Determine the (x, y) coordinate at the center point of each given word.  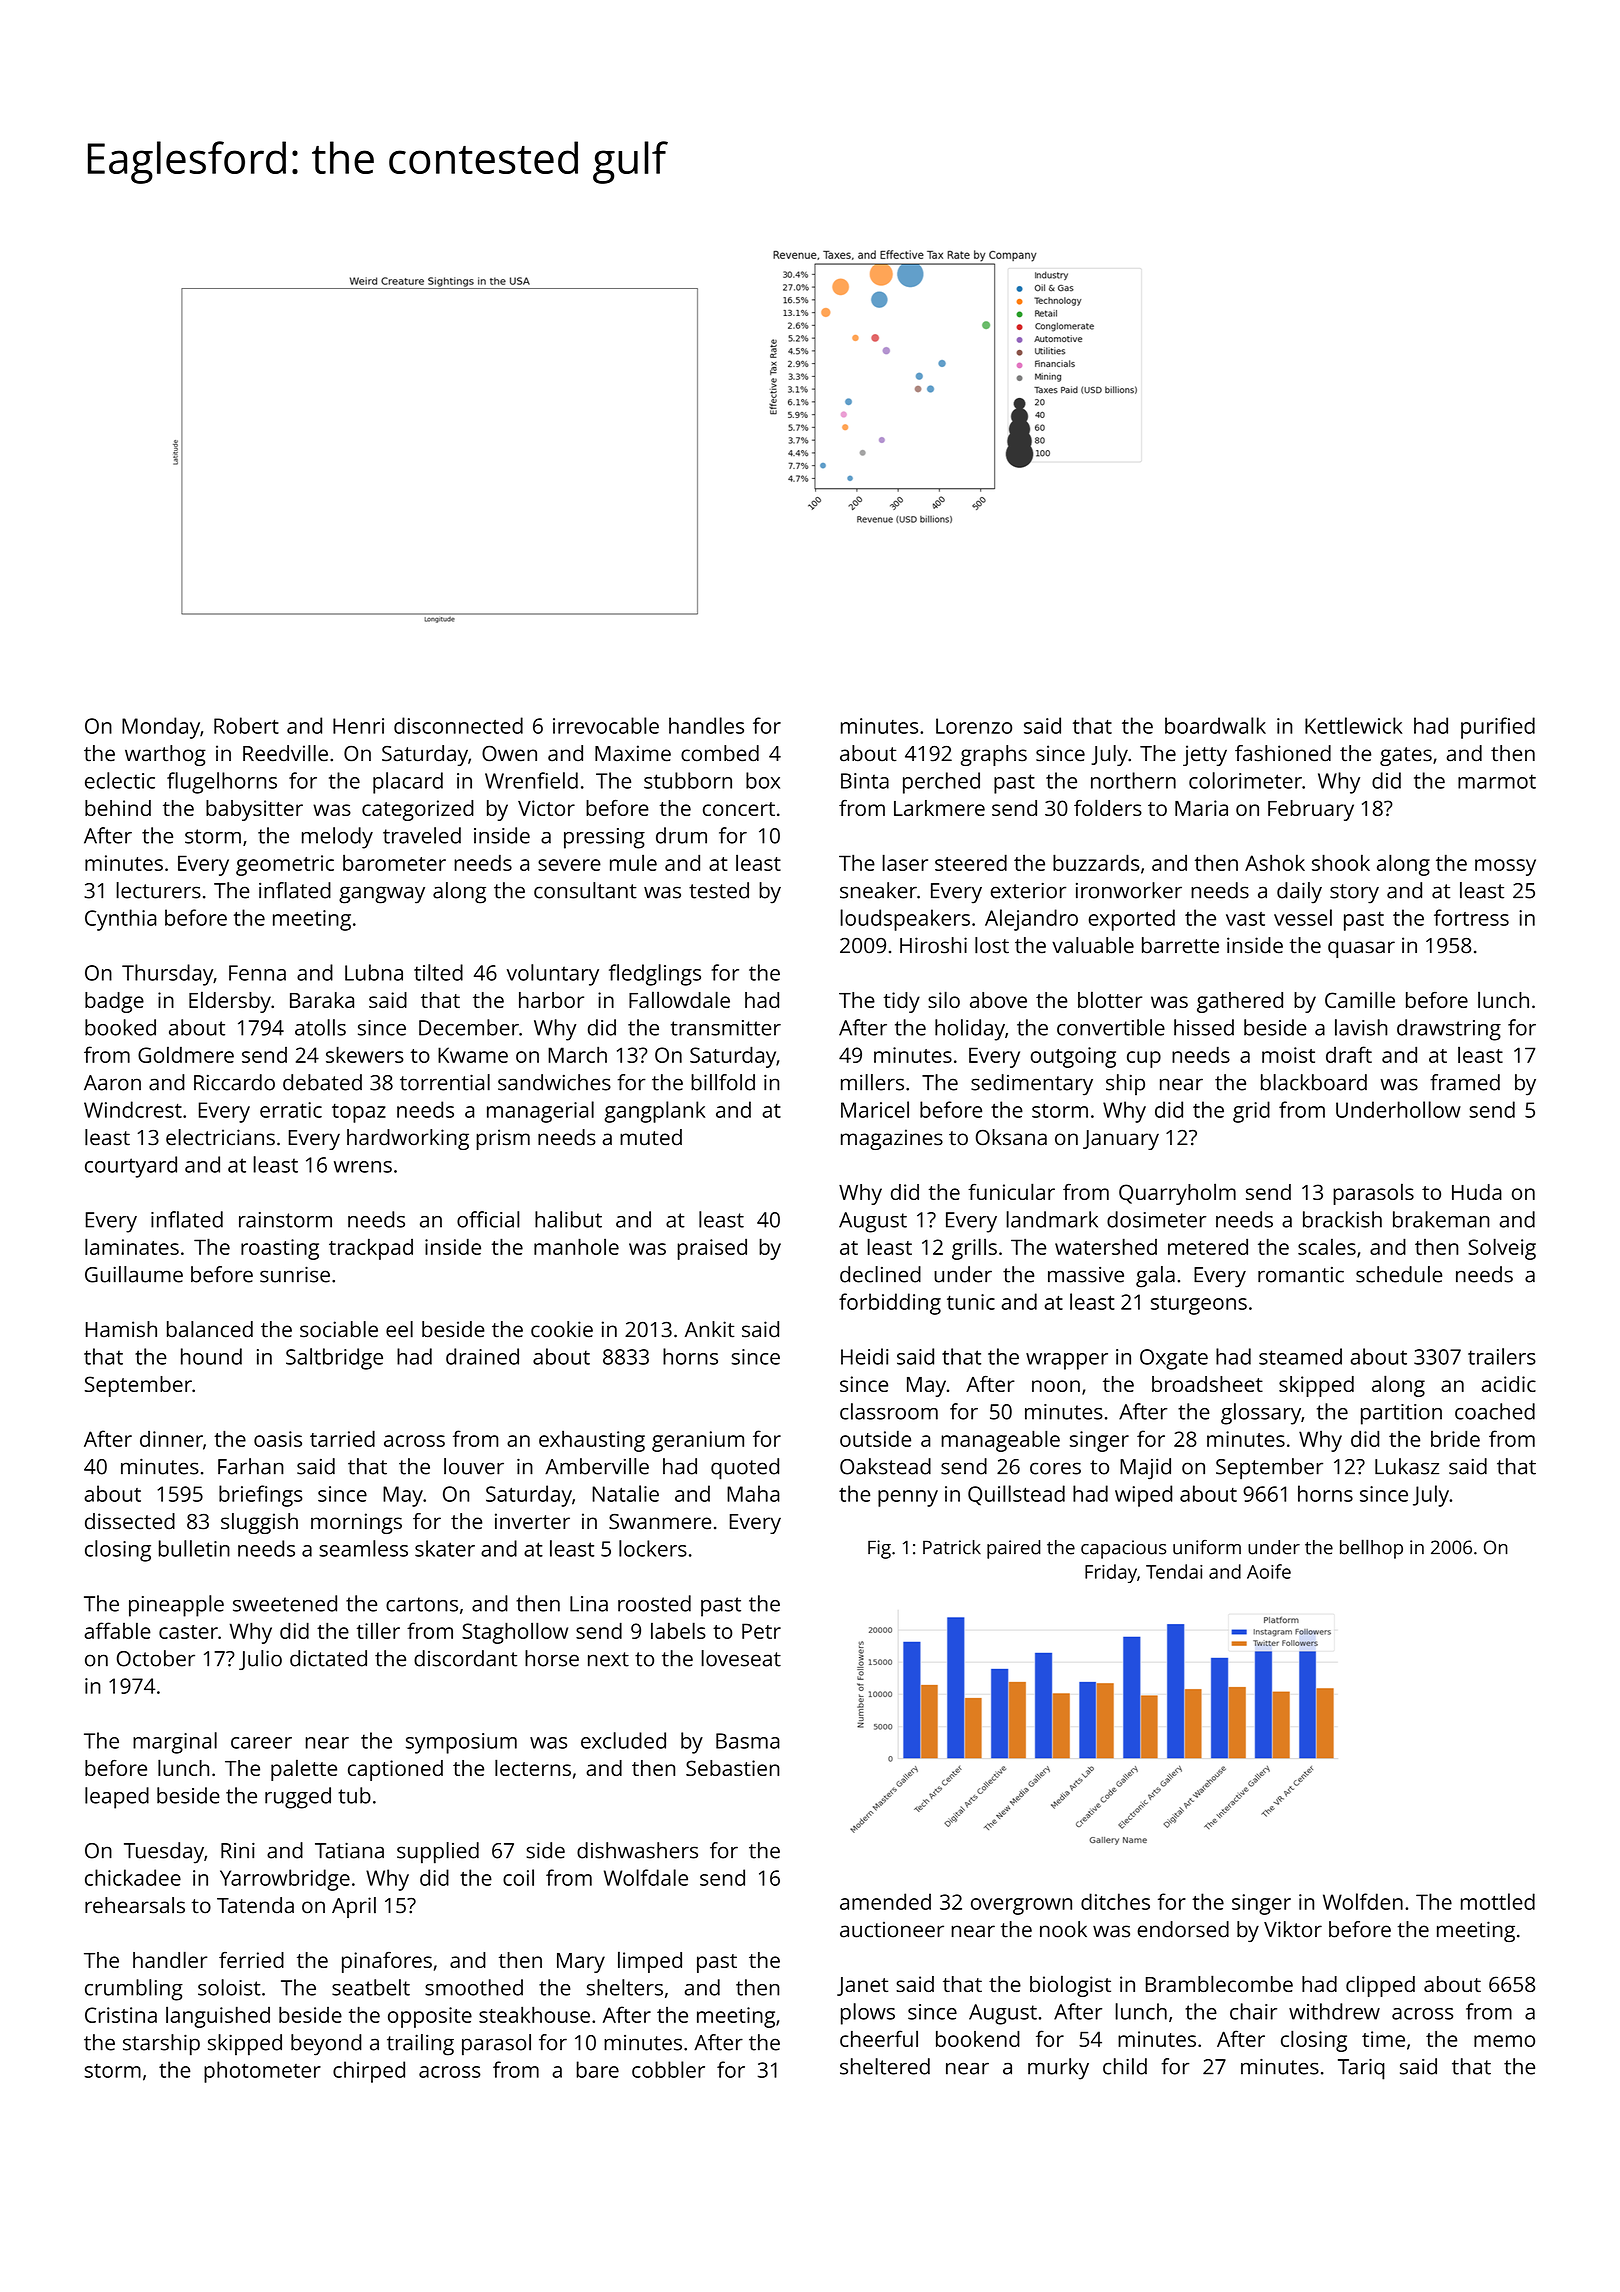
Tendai (1174, 1571)
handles (706, 725)
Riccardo (234, 1082)
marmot (1497, 781)
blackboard (1314, 1082)
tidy (902, 1002)
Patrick (952, 1547)
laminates (132, 1246)
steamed (1300, 1356)
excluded (623, 1740)
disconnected (458, 725)
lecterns (533, 1767)
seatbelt (371, 1987)
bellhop (1371, 1549)
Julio (260, 1660)
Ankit (710, 1329)
